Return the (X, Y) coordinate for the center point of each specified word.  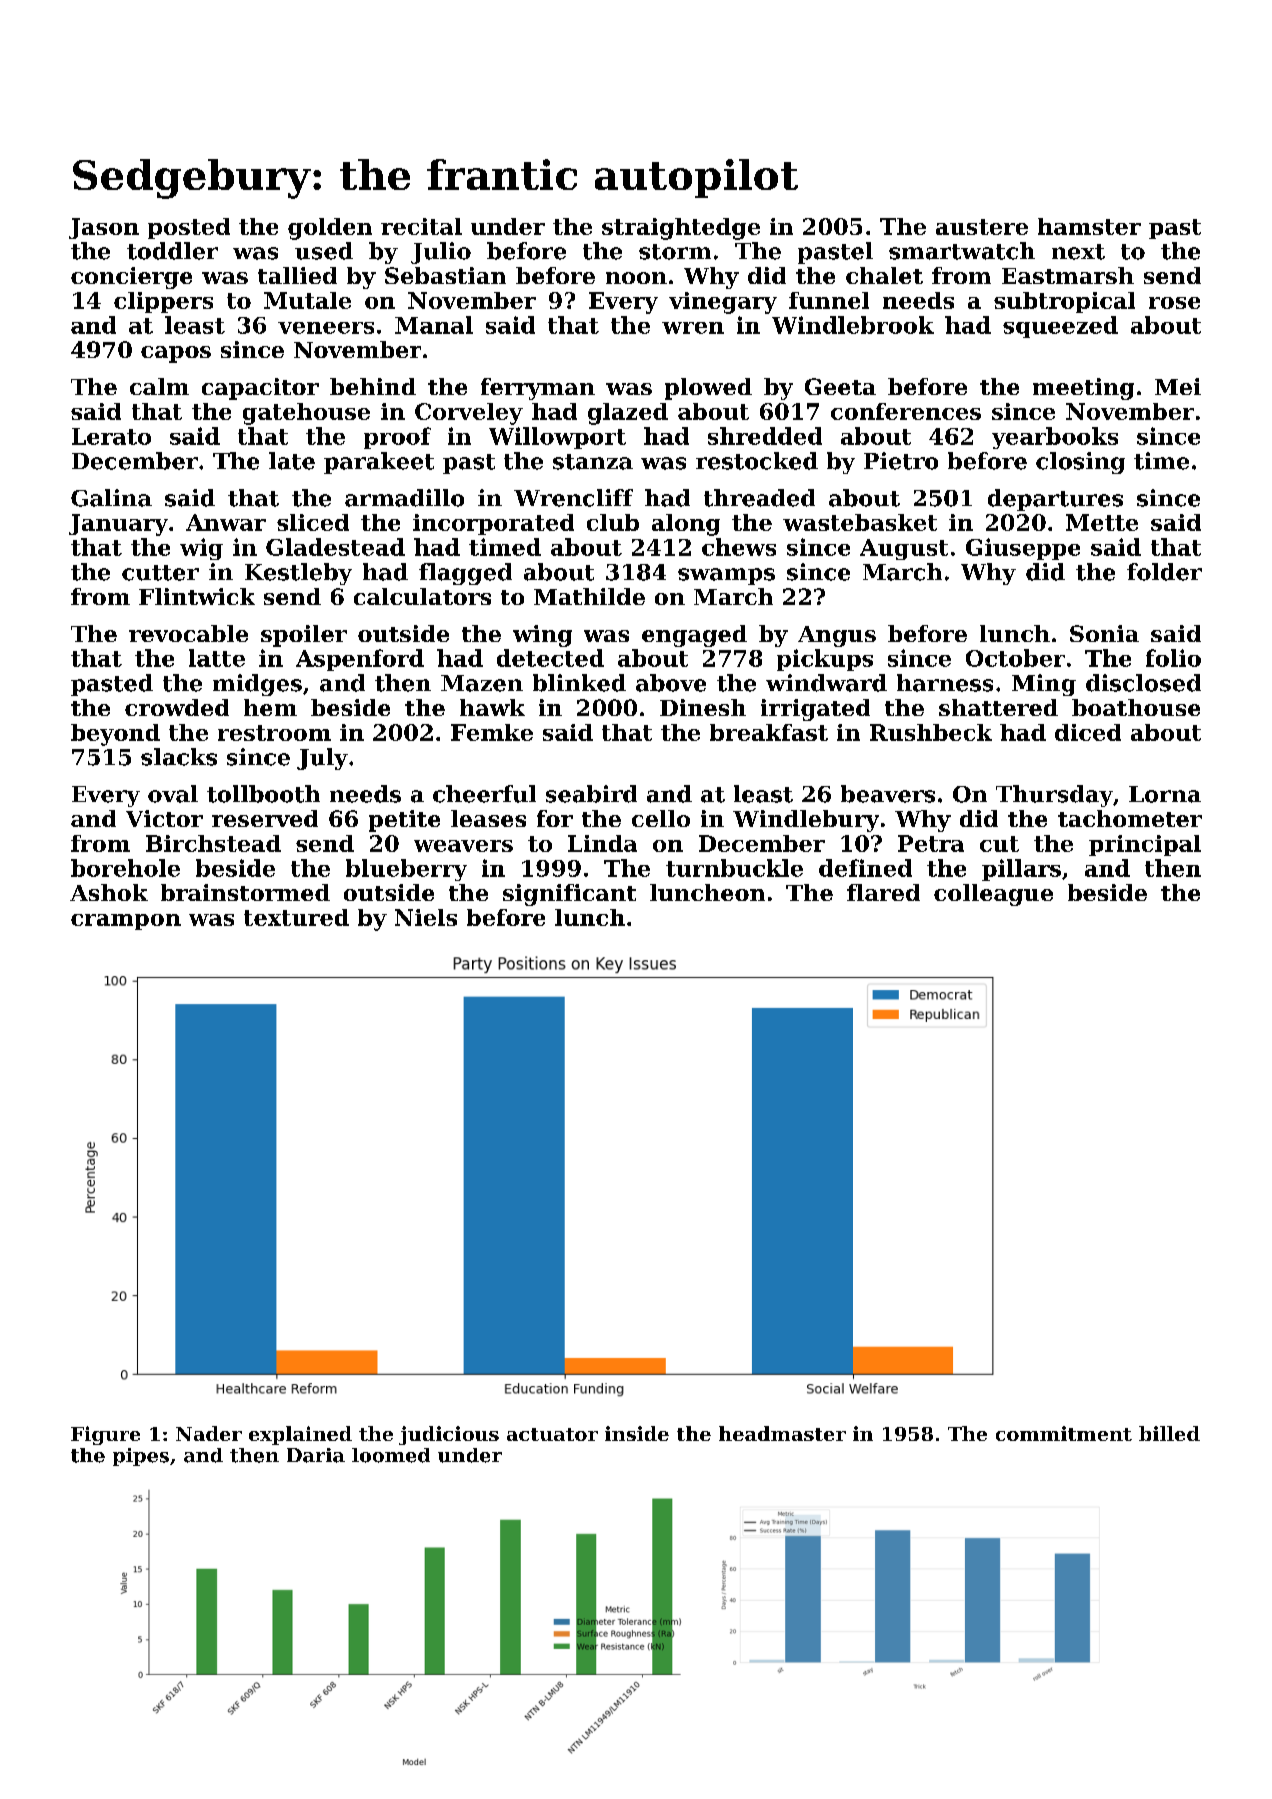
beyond (115, 735)
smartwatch (962, 251)
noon (636, 278)
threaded (759, 498)
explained (300, 1435)
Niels (426, 917)
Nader (209, 1433)
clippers (163, 302)
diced (1088, 732)
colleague (993, 895)
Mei (1178, 386)
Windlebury (806, 821)
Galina (111, 498)
